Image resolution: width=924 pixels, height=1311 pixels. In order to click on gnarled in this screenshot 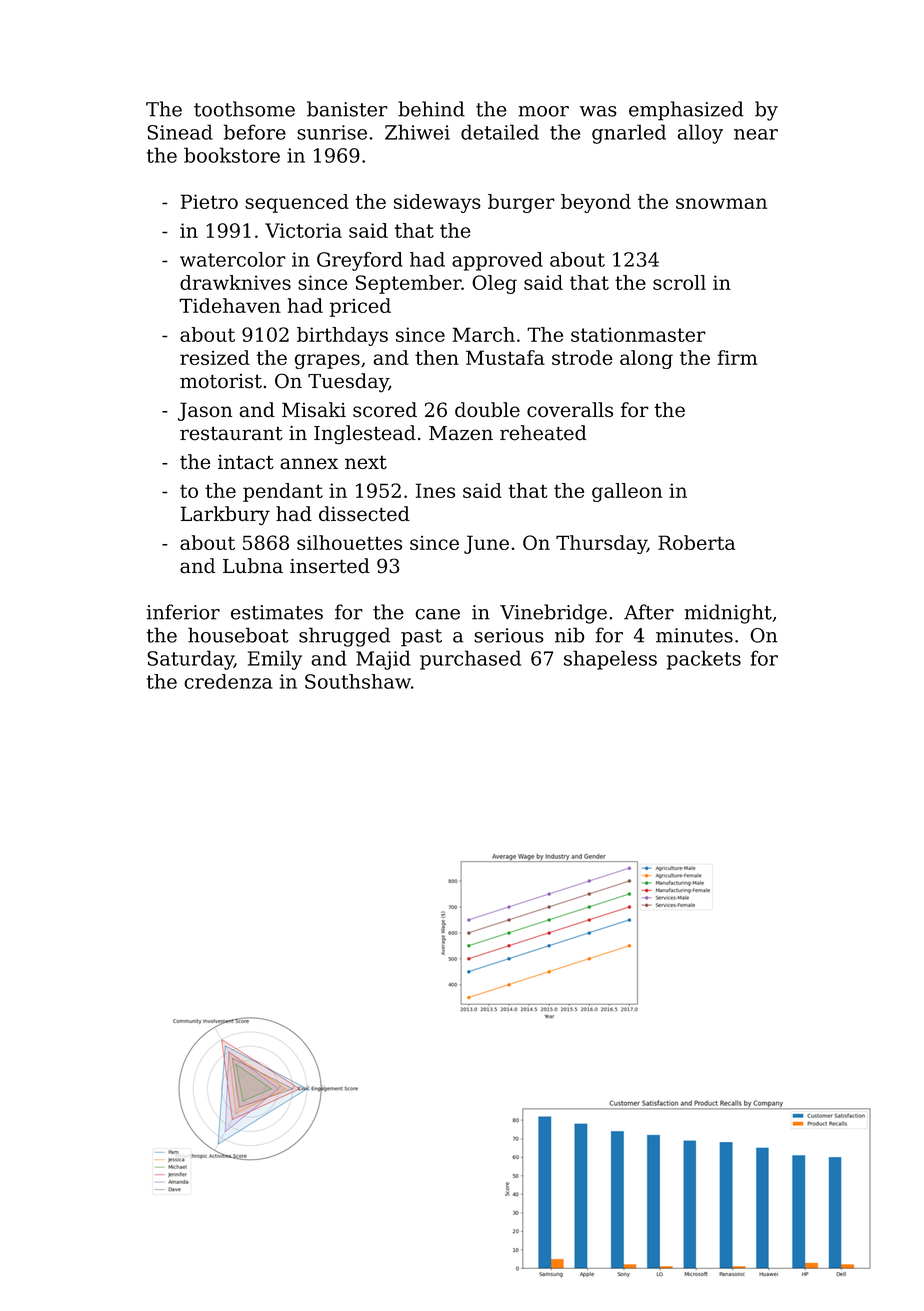, I will do `click(629, 134)`.
